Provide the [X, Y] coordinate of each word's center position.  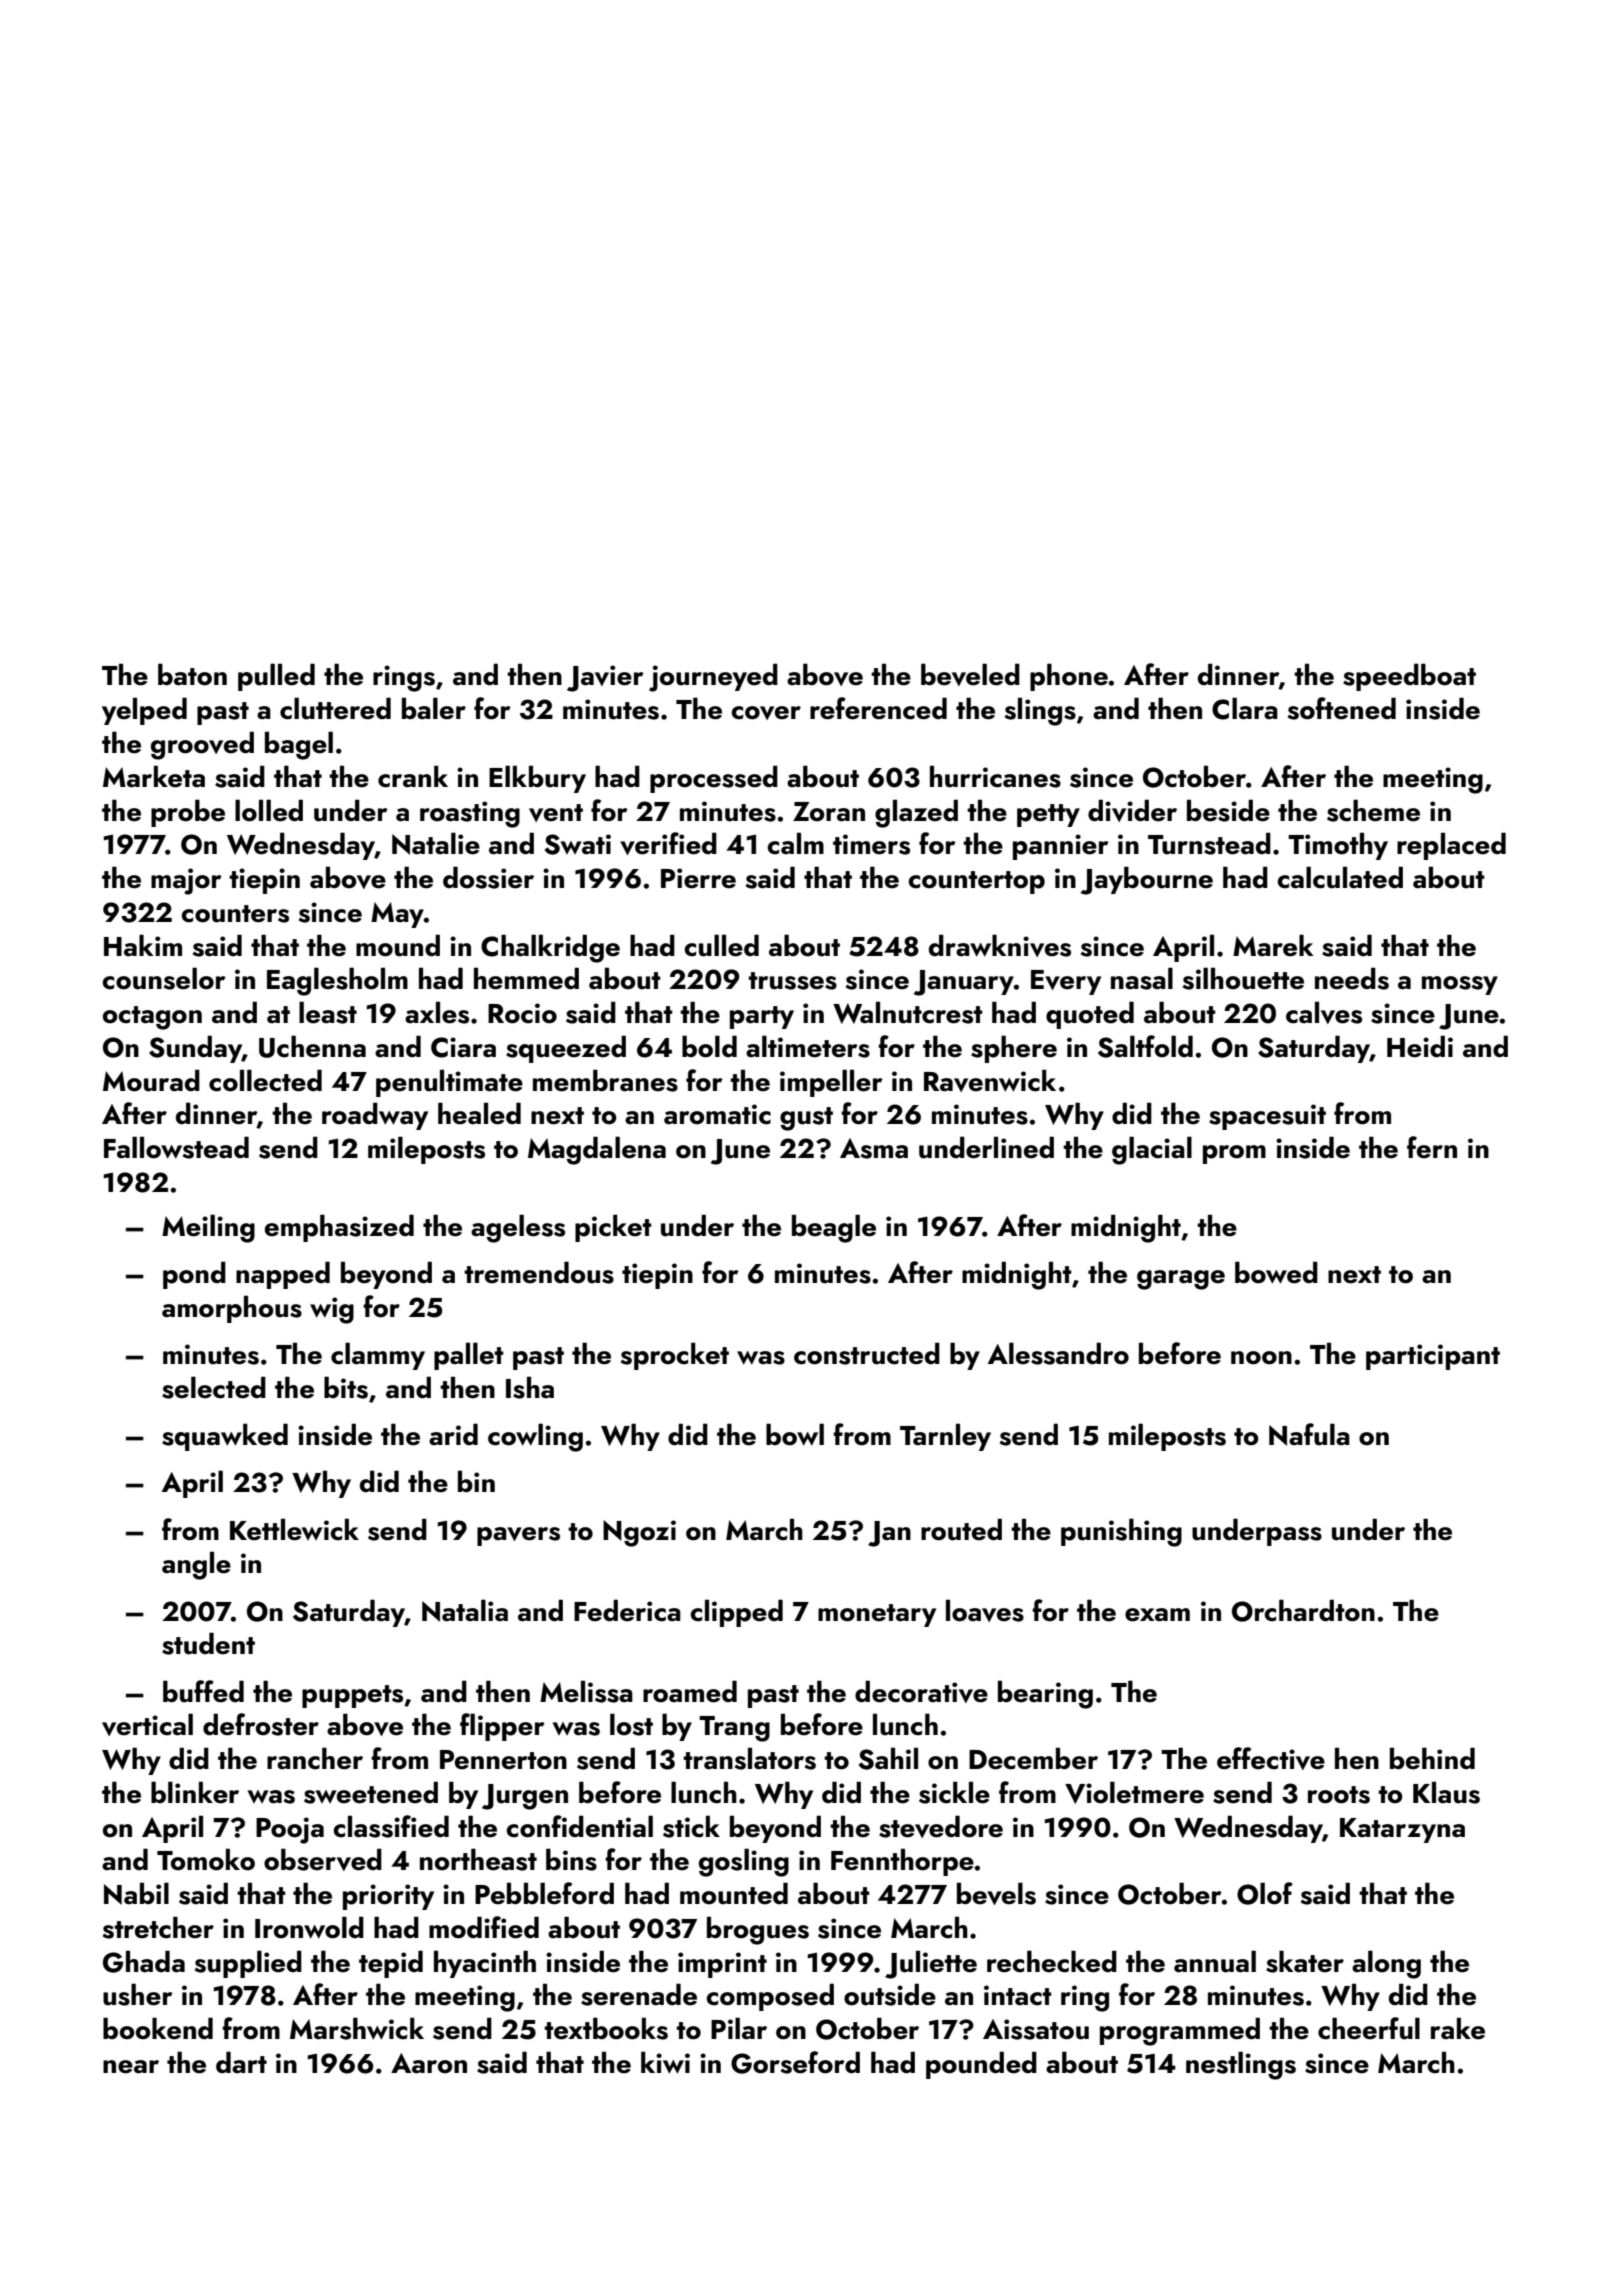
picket [613, 1228]
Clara [1245, 708]
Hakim [143, 945]
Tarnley [945, 1437]
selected [214, 1387]
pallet [469, 1356]
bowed [1276, 1272]
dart [241, 2062]
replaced [1451, 846]
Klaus [1446, 1792]
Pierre [698, 878]
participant [1433, 1357]
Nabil [136, 1893]
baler [434, 708]
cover [766, 713]
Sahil [888, 1758]
